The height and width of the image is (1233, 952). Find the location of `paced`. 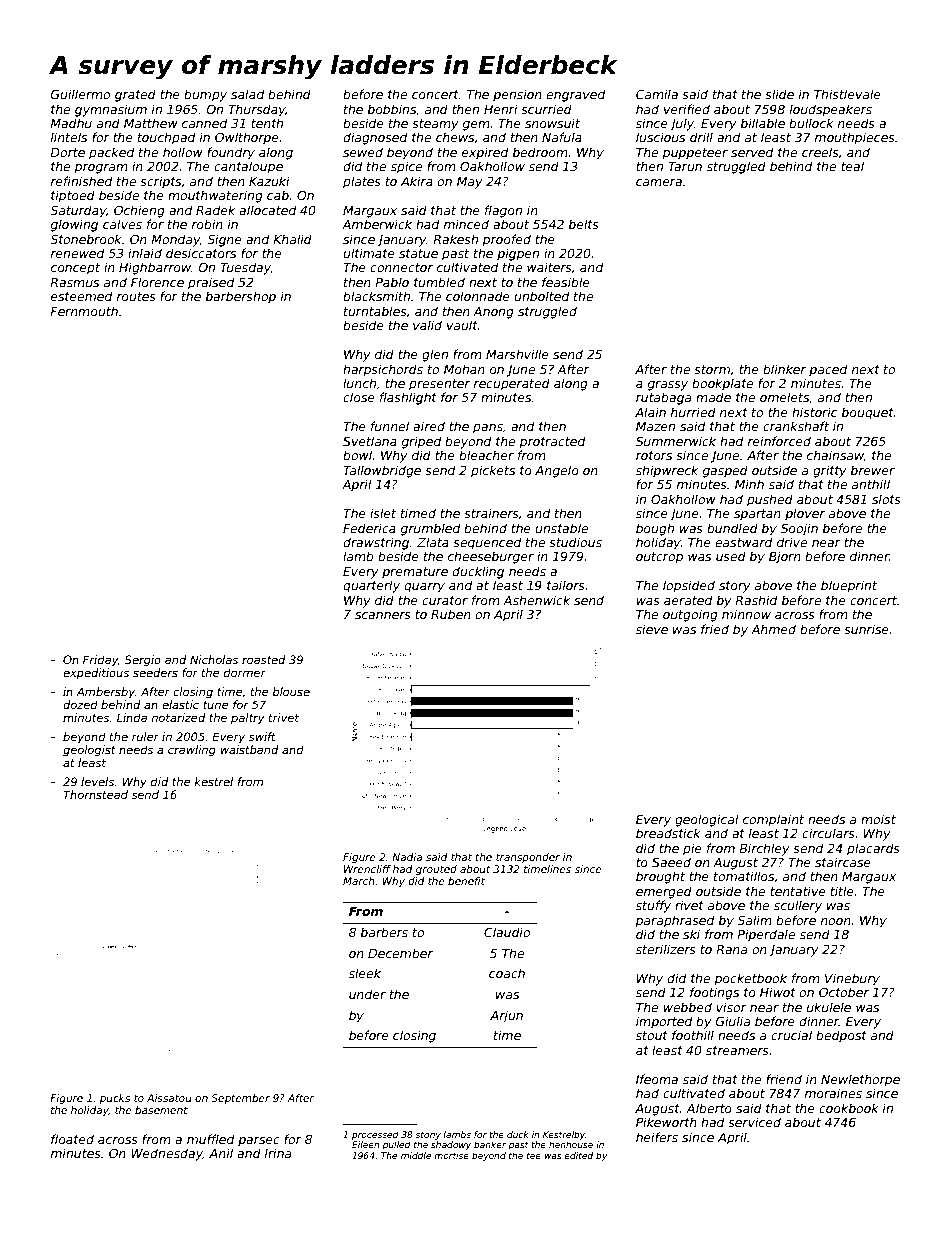

paced is located at coordinates (828, 370).
